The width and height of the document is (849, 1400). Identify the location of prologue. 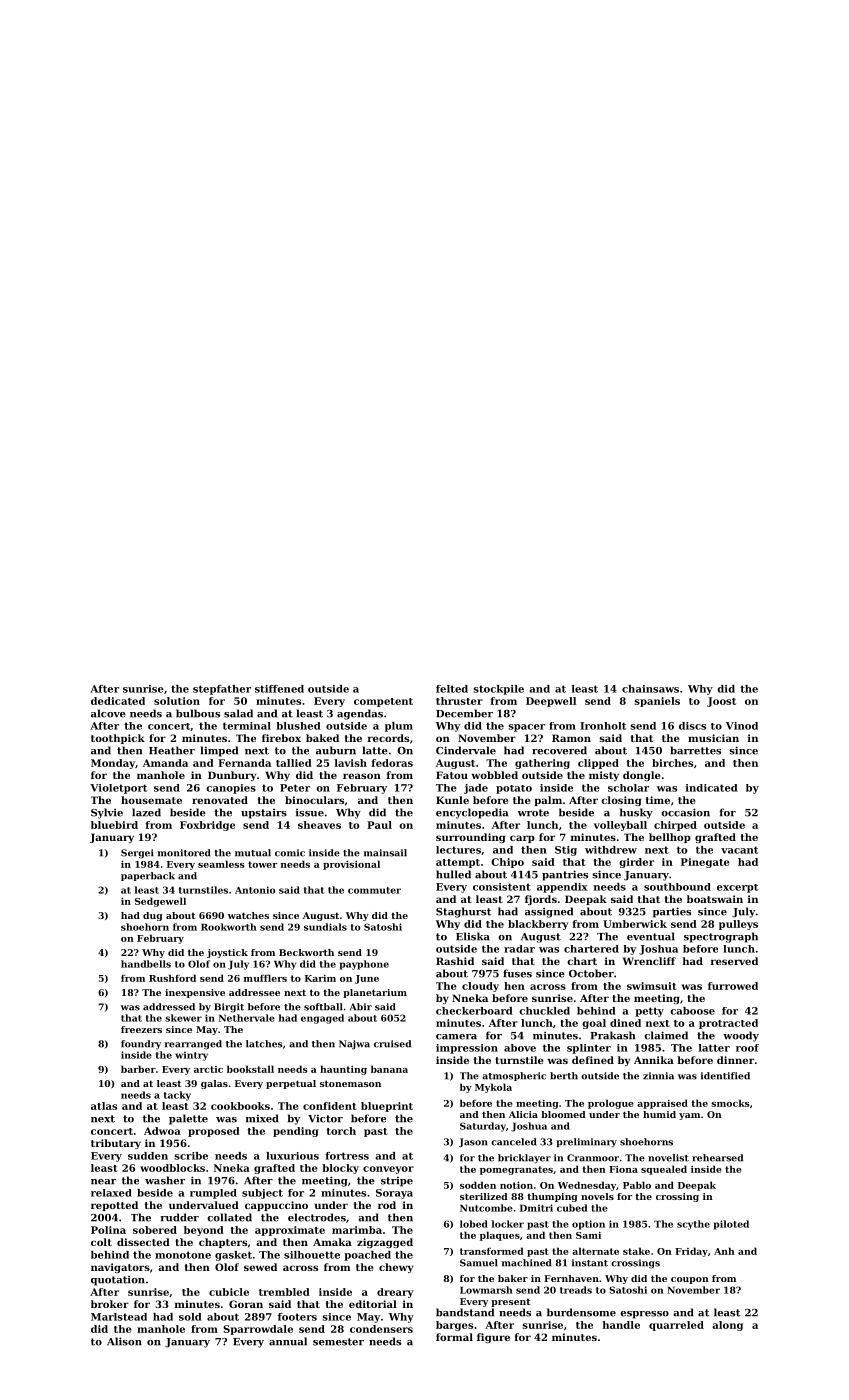
(611, 1104).
